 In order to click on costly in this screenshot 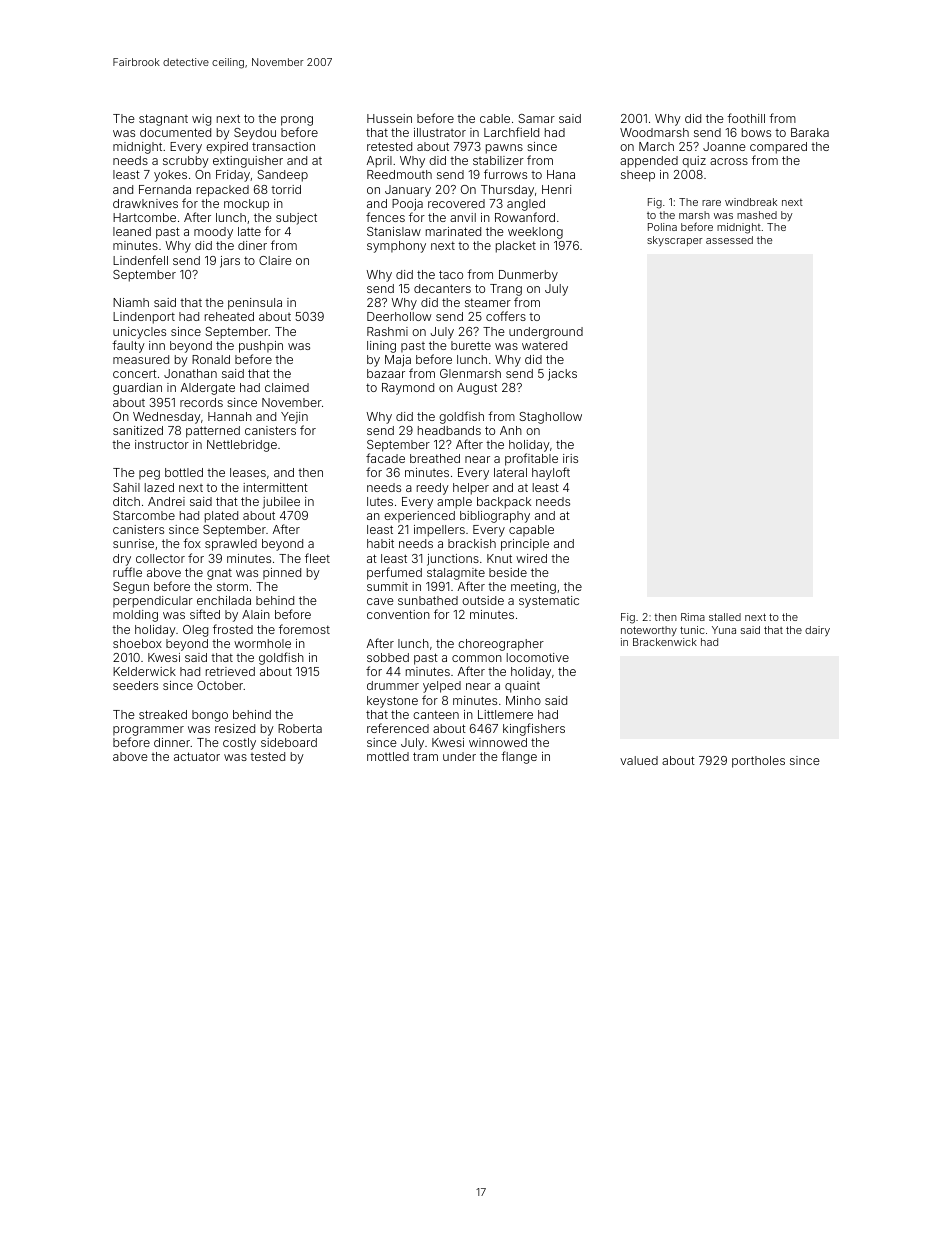, I will do `click(239, 744)`.
